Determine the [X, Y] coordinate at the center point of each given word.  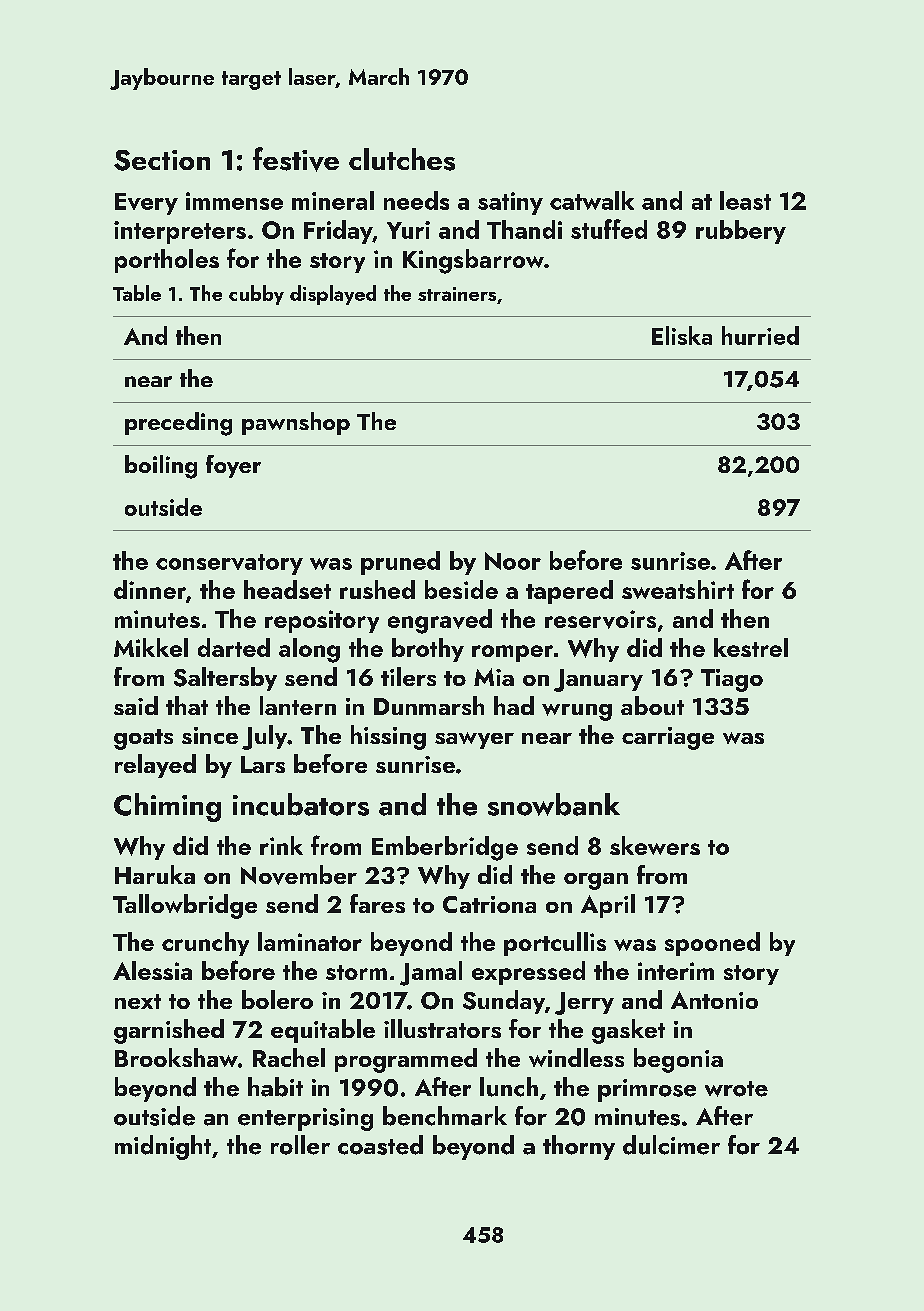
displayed [333, 295]
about [652, 705]
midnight [163, 1147]
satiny [510, 203]
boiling [161, 467]
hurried [760, 335]
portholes [167, 261]
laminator [310, 941]
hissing [388, 737]
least [745, 200]
